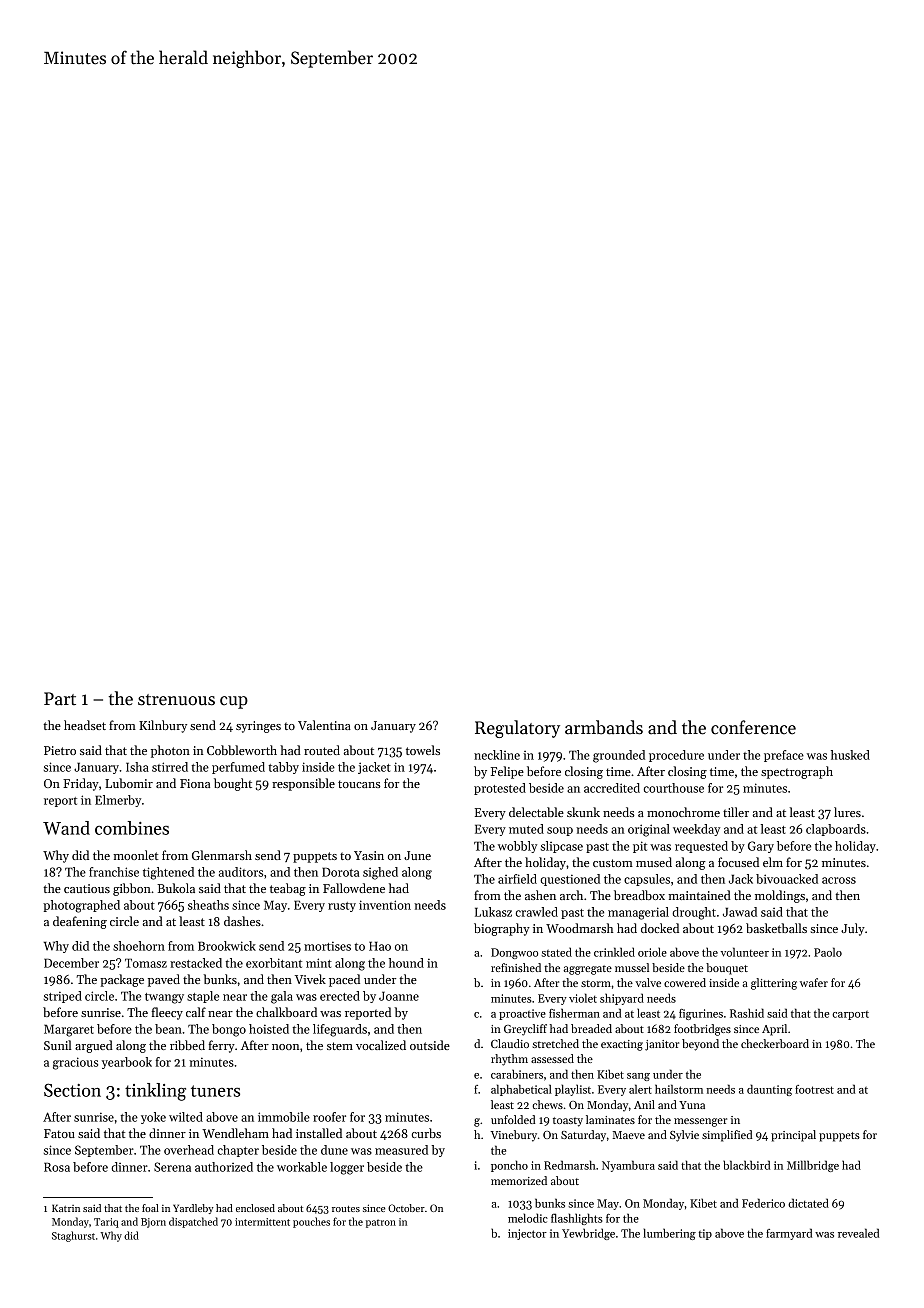  What do you see at coordinates (562, 847) in the screenshot?
I see `slipcase` at bounding box center [562, 847].
